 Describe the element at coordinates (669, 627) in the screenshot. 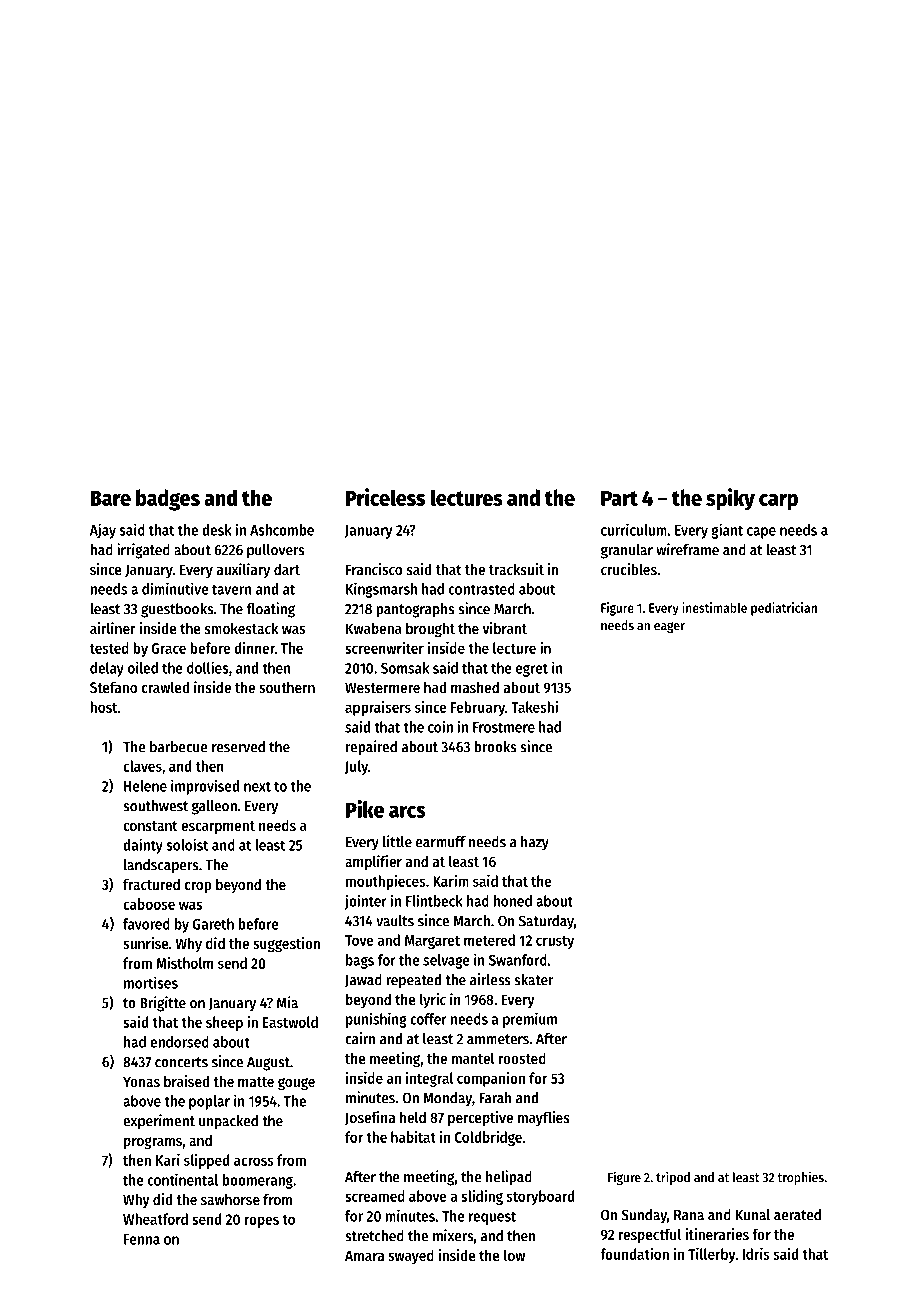

I see `eager` at that location.
